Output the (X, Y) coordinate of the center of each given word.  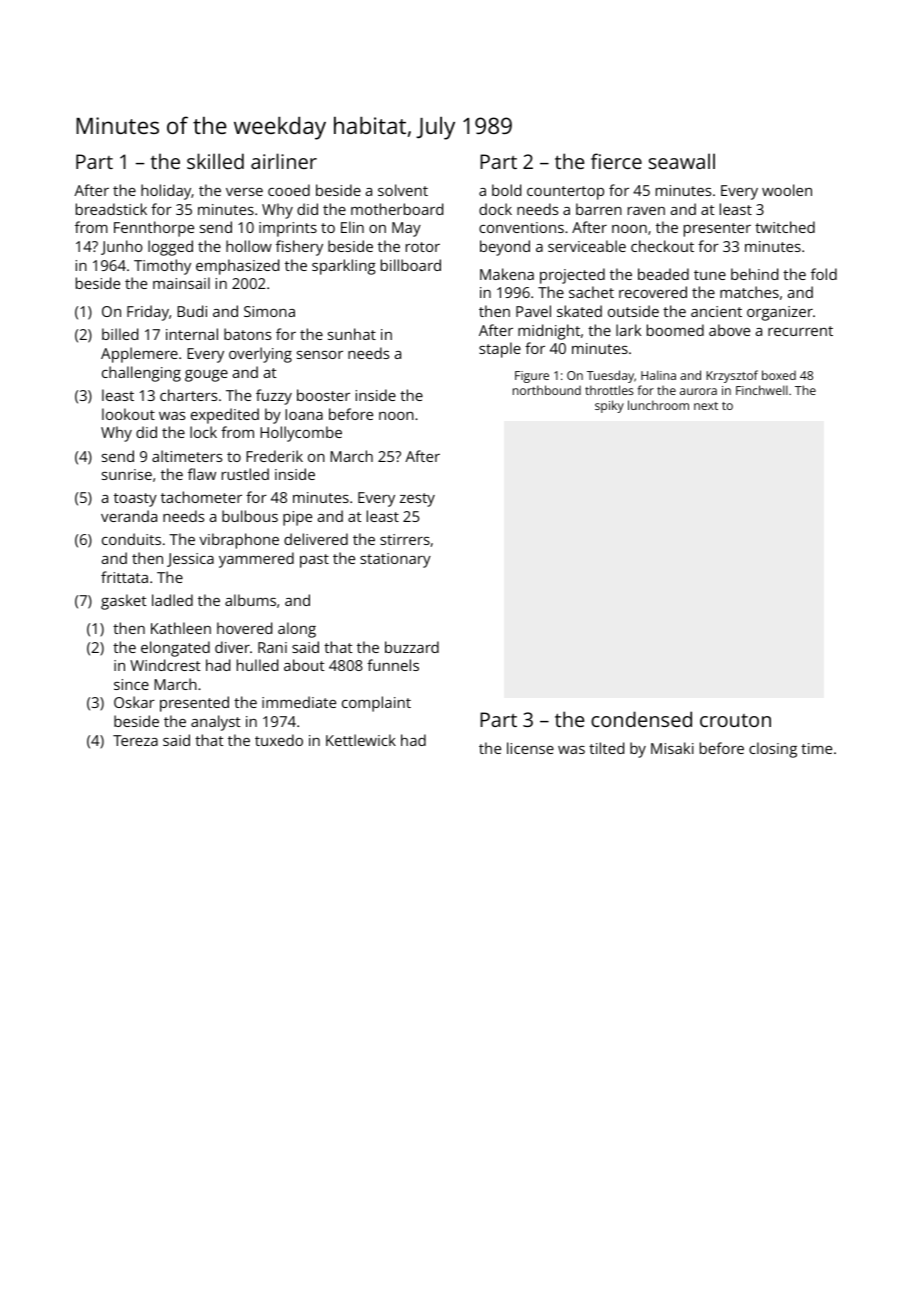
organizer (780, 313)
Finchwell (762, 390)
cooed (289, 190)
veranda (129, 516)
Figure (532, 377)
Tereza (135, 740)
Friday (148, 313)
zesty (417, 500)
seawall (682, 161)
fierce (616, 161)
